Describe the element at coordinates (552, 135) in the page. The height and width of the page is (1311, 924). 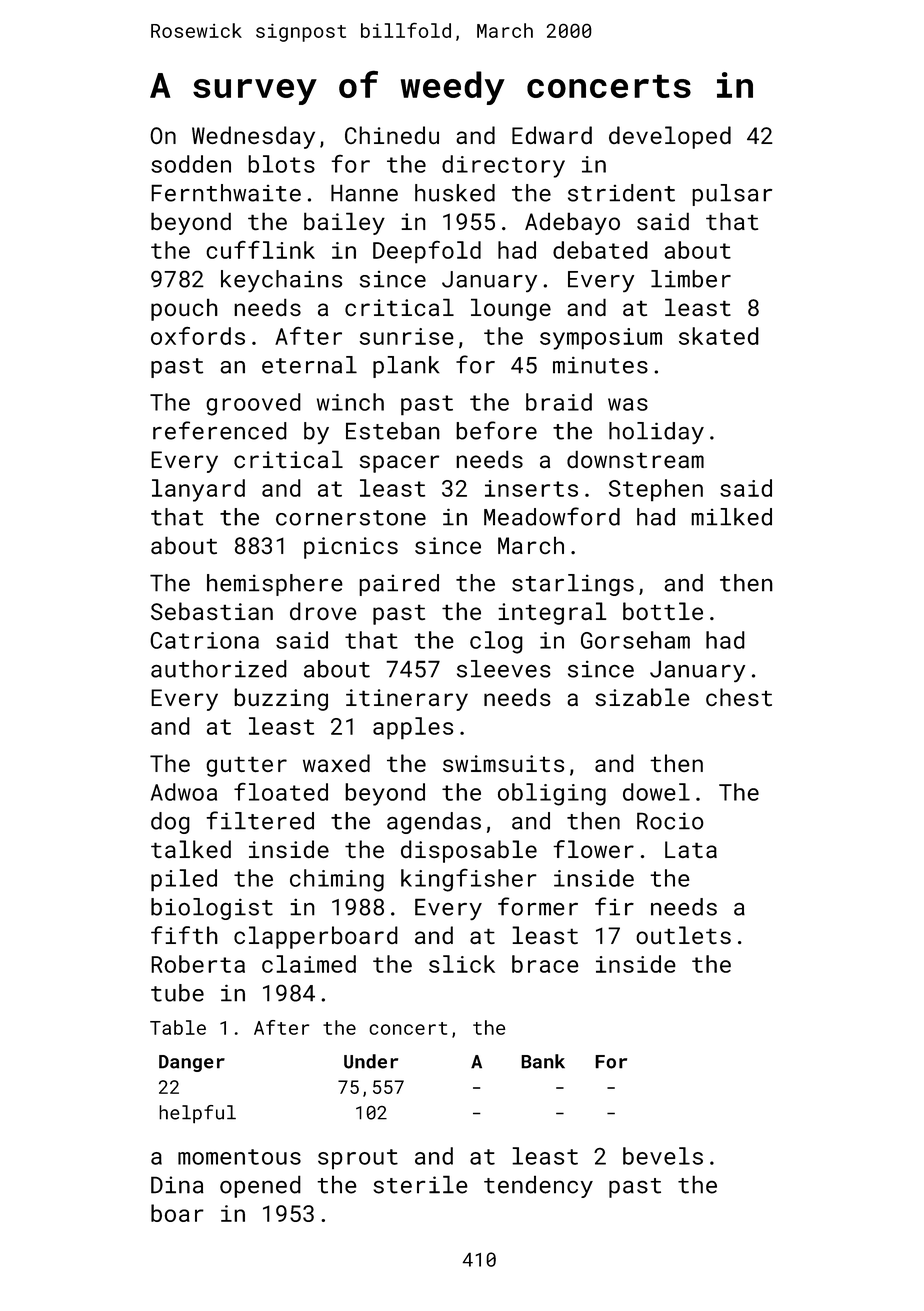
I see `Edward` at that location.
